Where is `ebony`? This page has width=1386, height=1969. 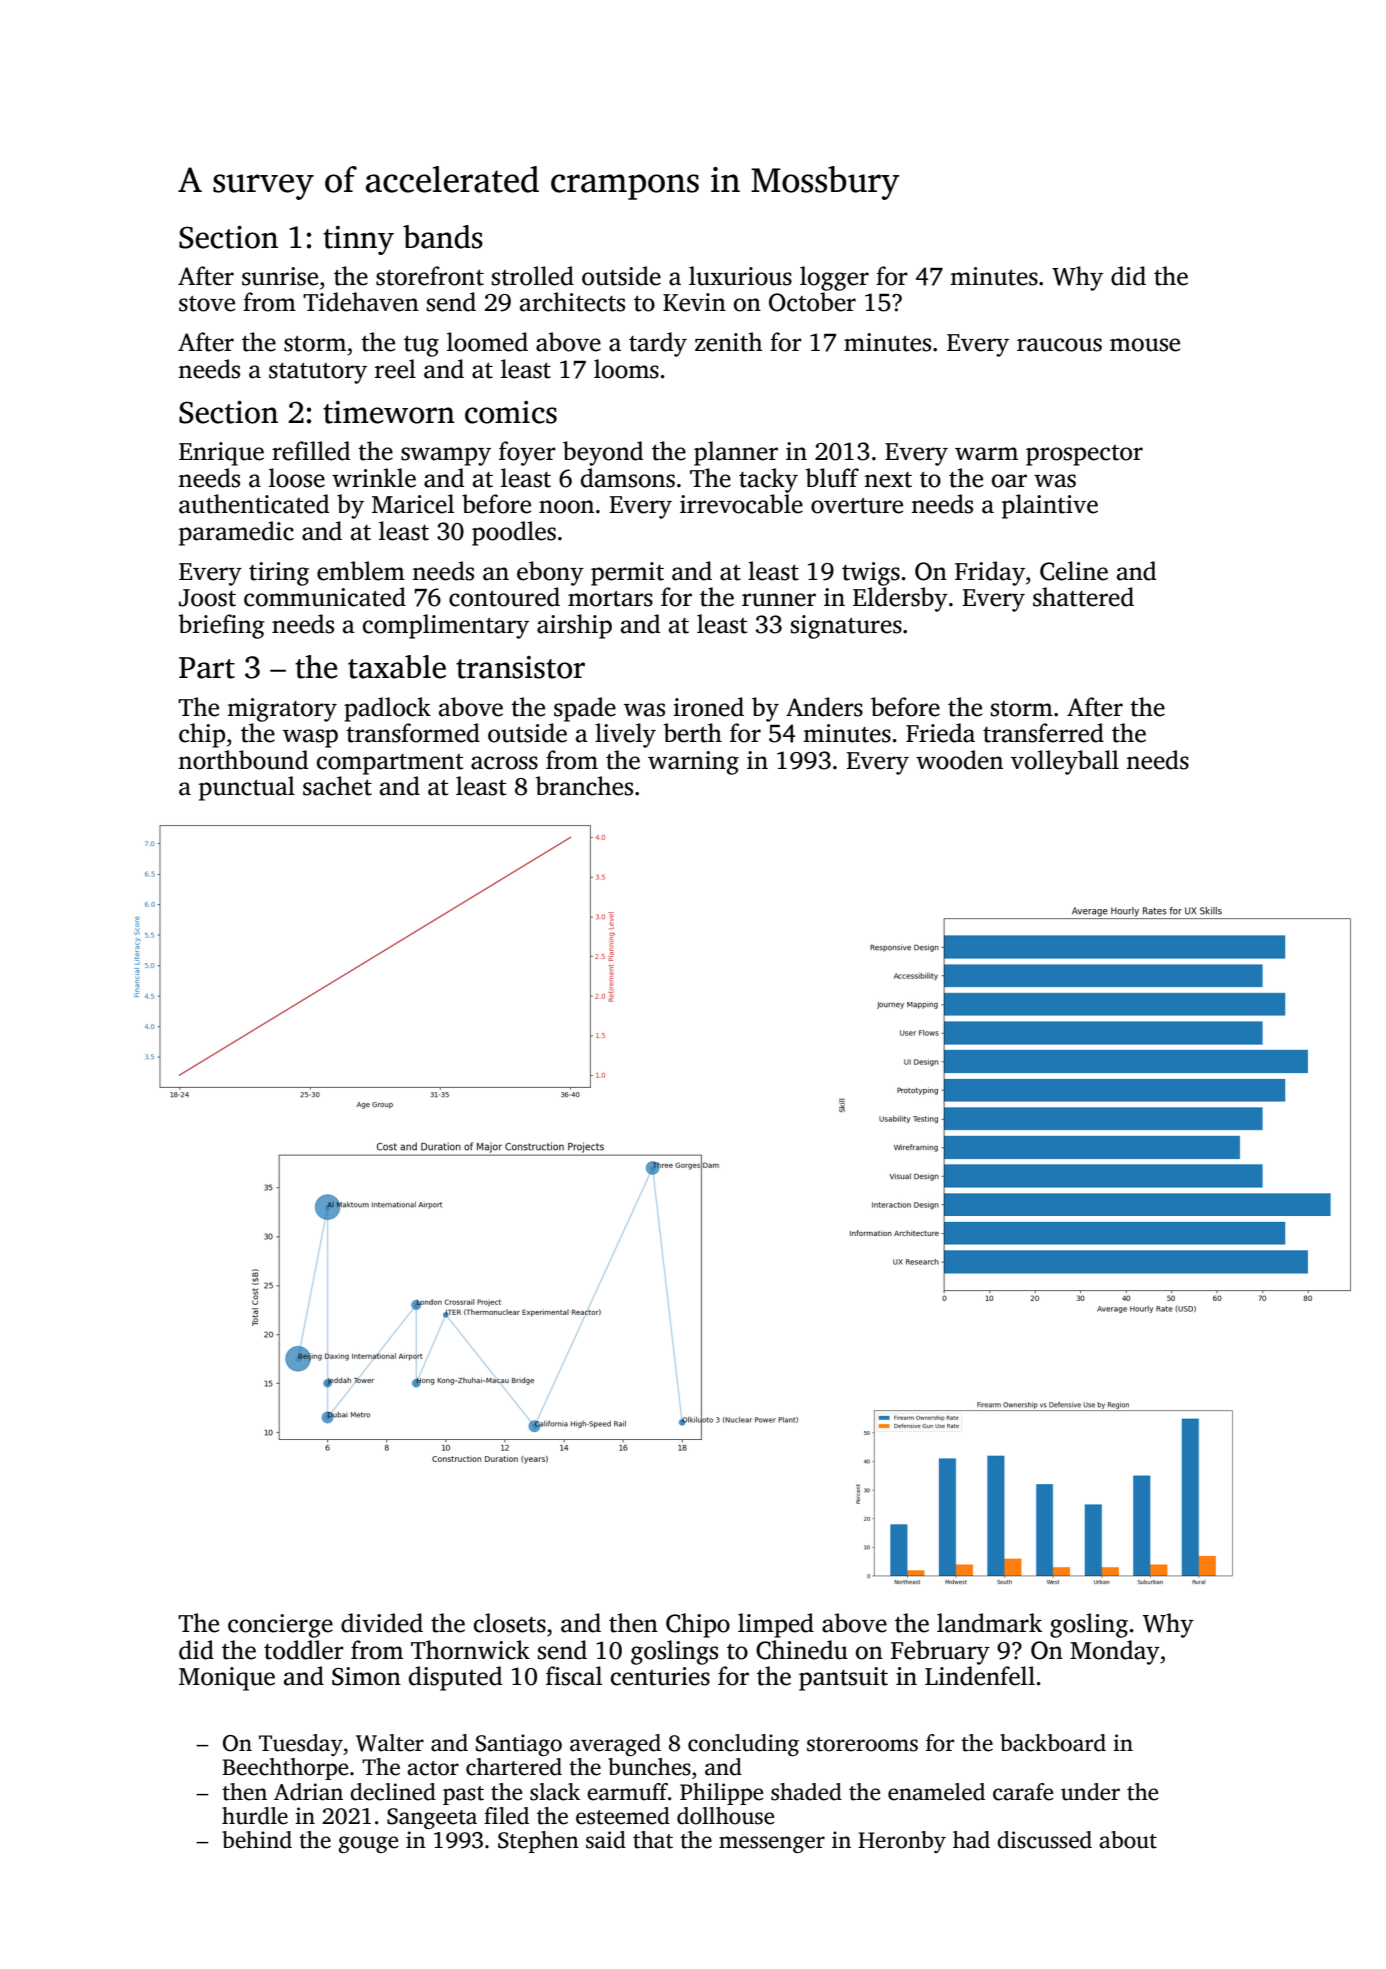
ebony is located at coordinates (550, 573).
